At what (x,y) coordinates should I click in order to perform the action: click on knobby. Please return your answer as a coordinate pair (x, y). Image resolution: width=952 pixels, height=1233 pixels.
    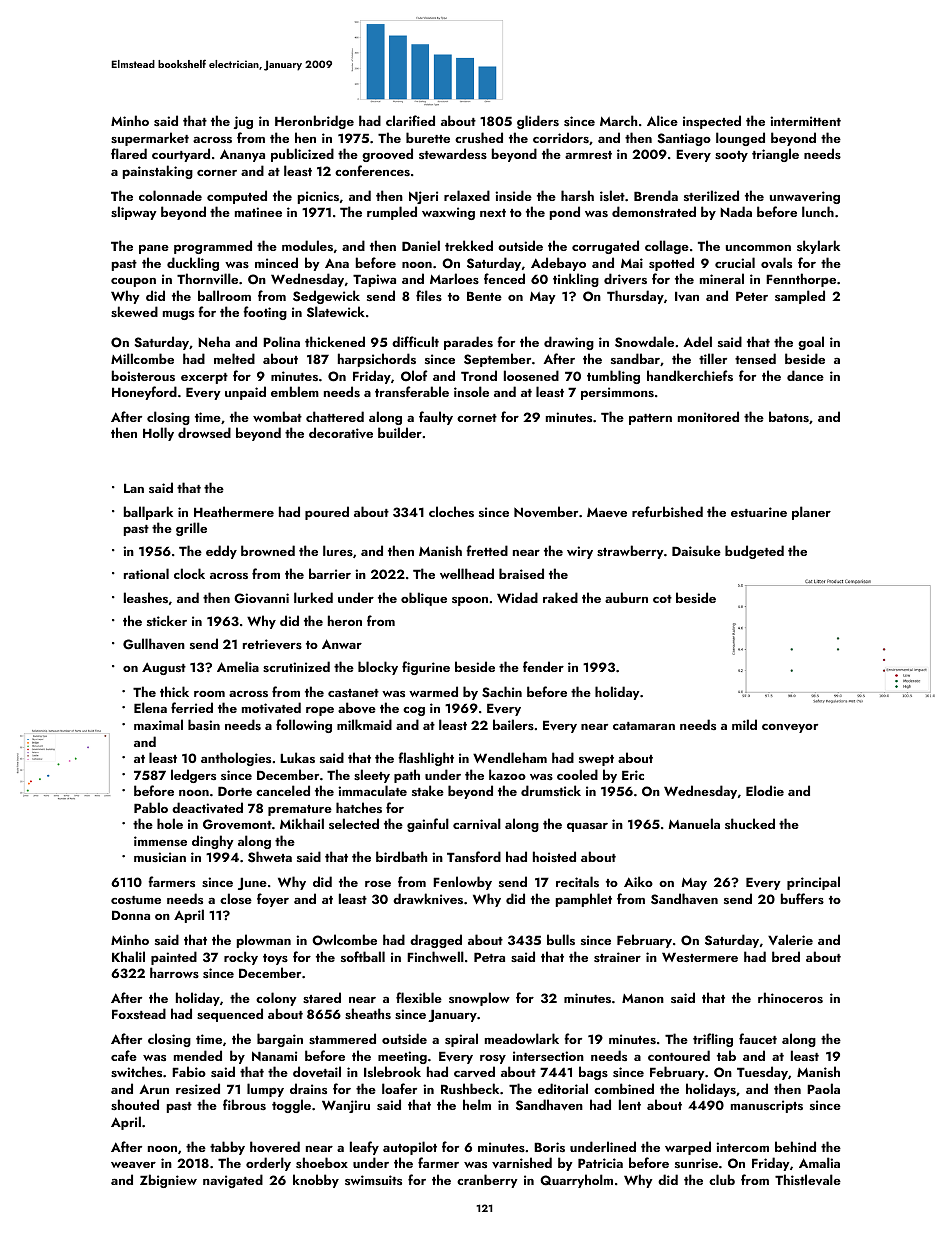
    Looking at the image, I should click on (316, 1181).
